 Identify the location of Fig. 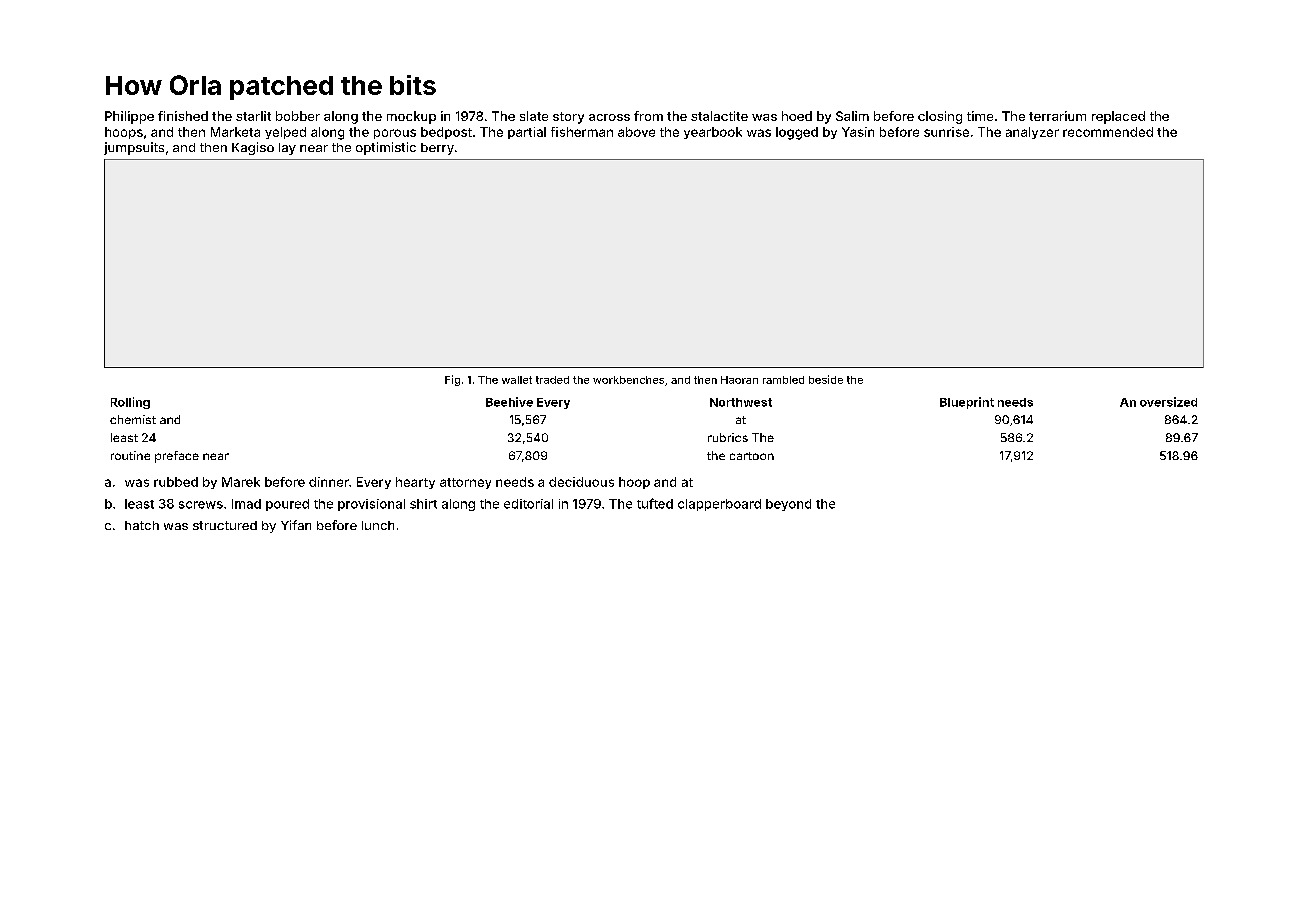
(452, 380).
